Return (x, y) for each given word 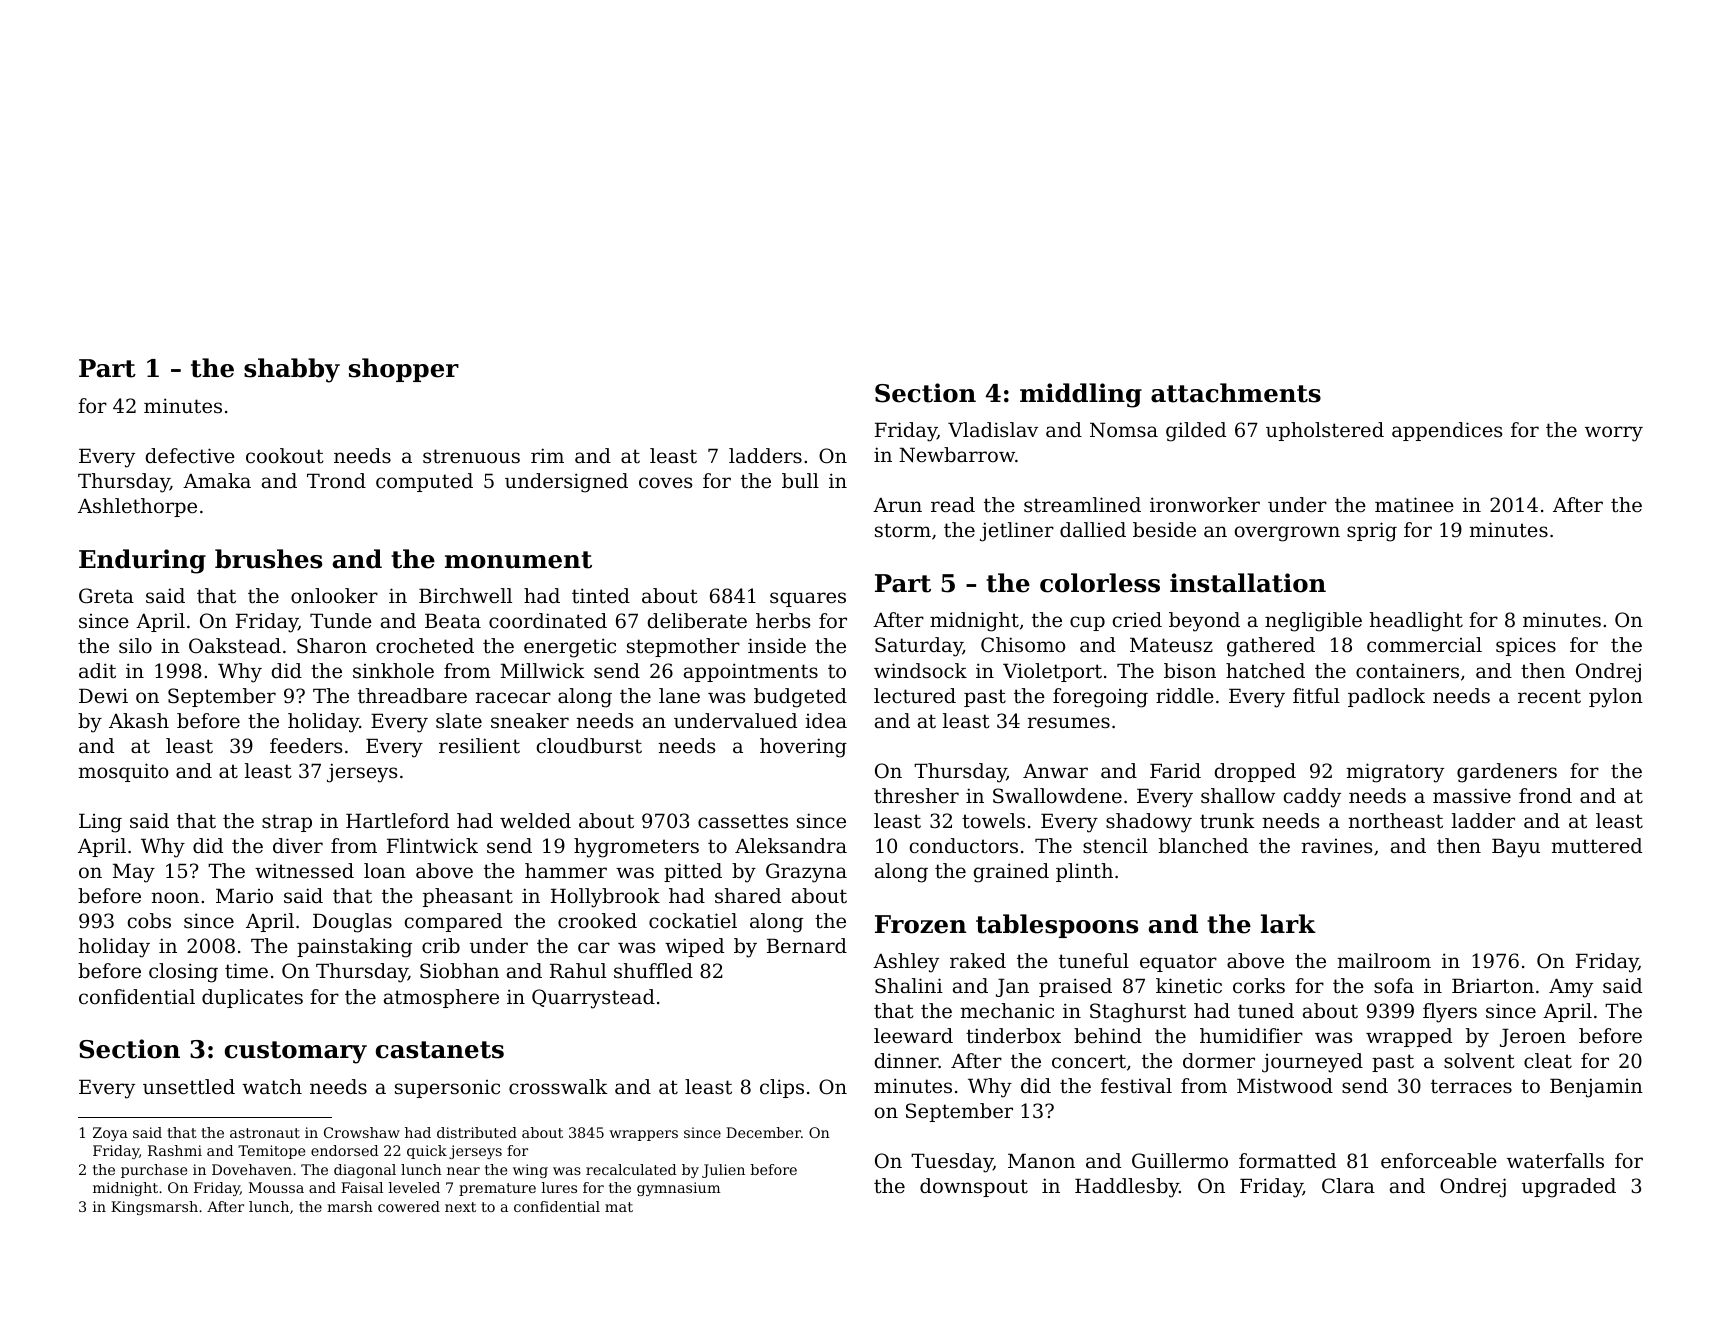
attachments (1236, 393)
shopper (404, 370)
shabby (292, 370)
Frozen (920, 924)
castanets (440, 1050)
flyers (1450, 1013)
